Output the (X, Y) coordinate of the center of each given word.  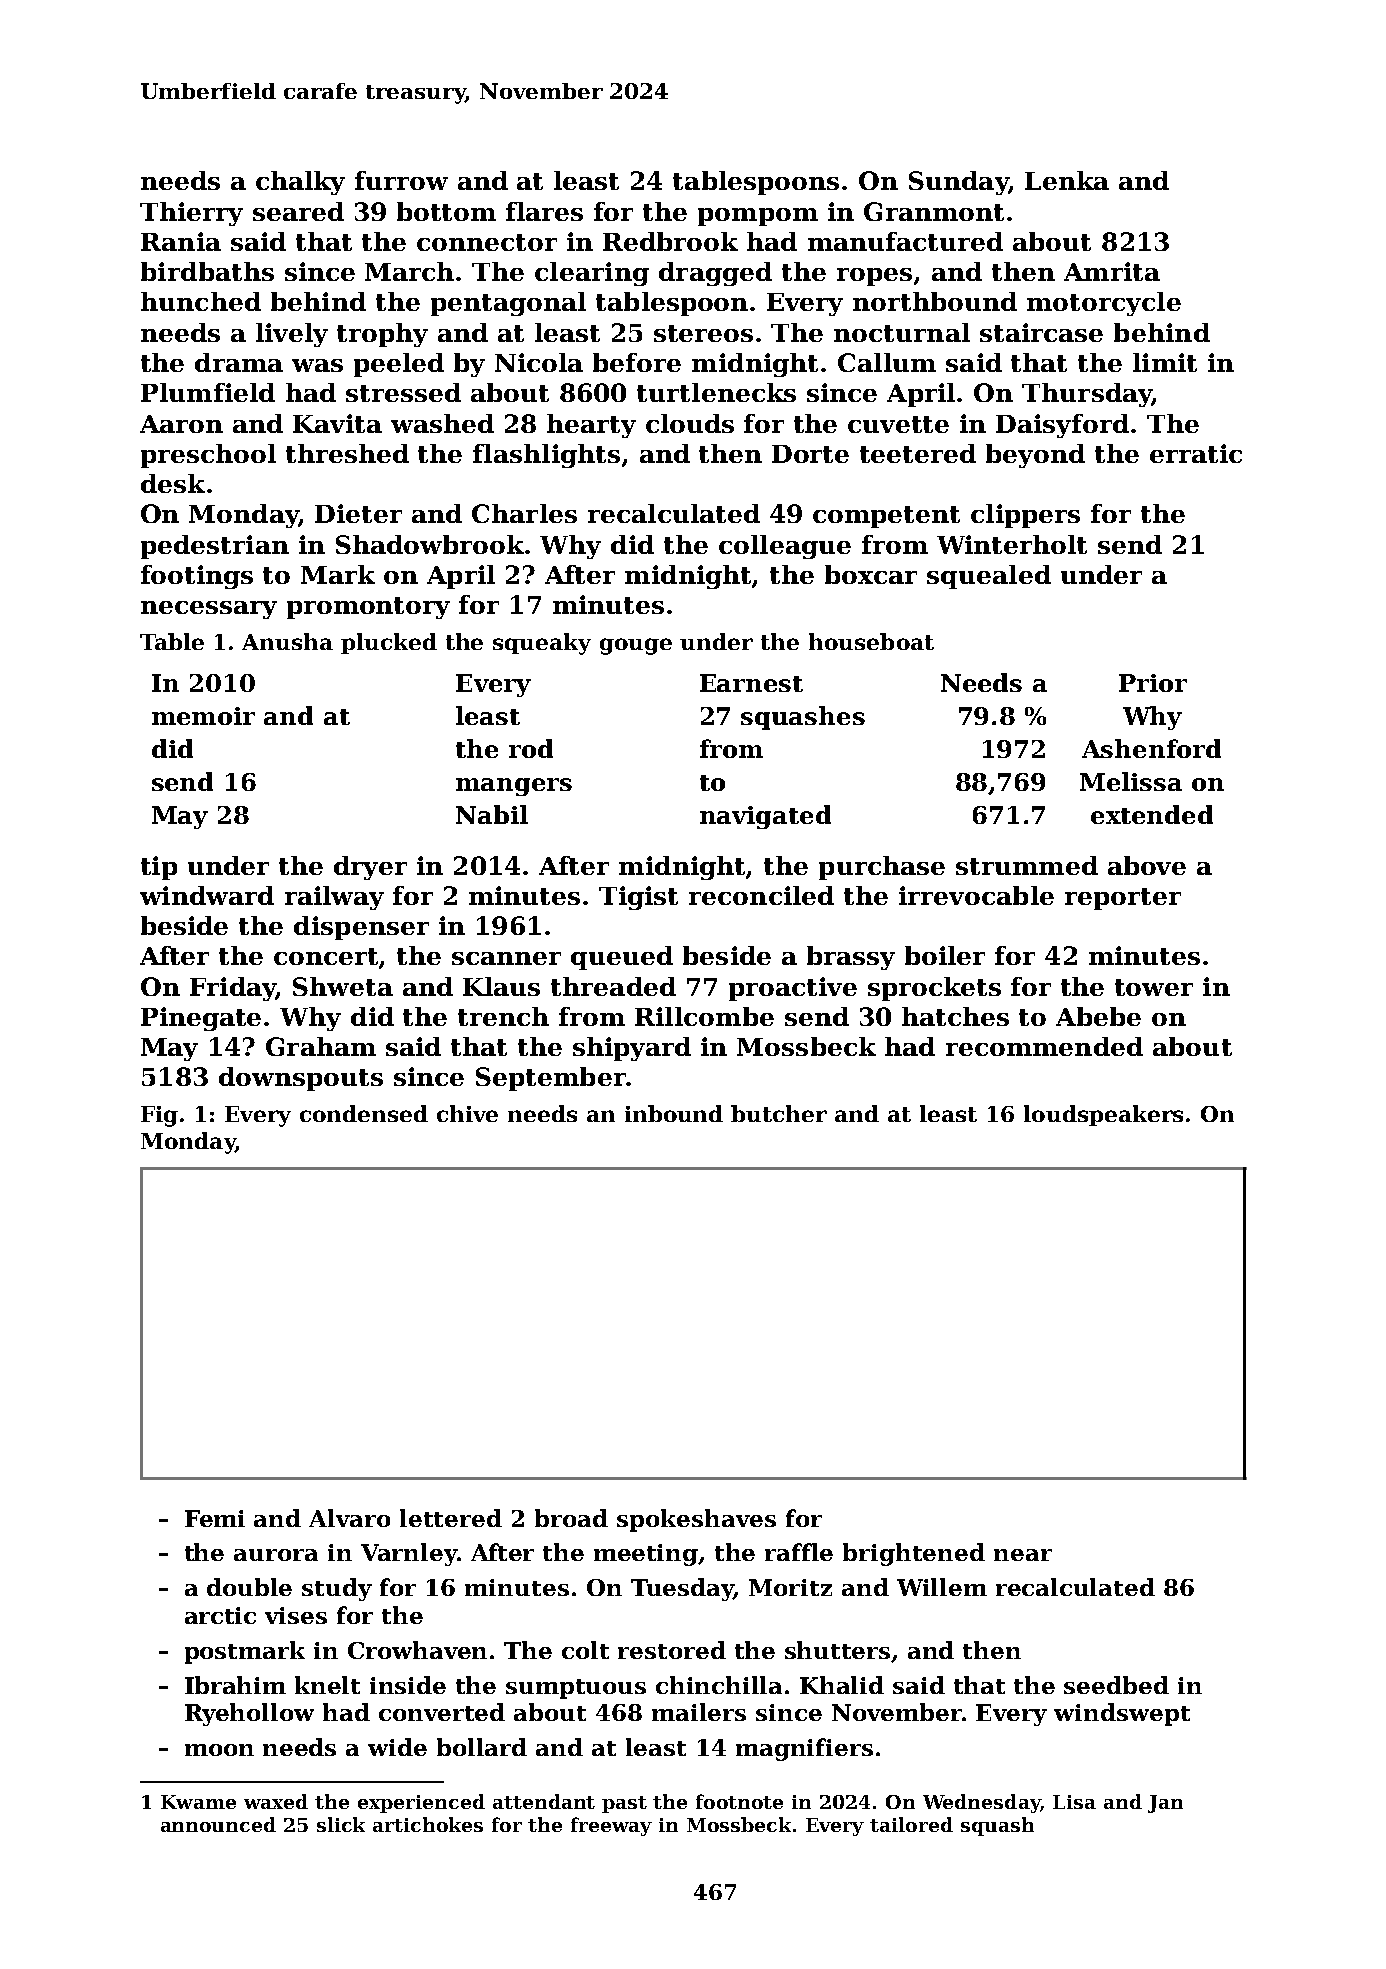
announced (218, 1824)
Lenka (1067, 180)
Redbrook (670, 241)
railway (334, 898)
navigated (765, 817)
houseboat (871, 641)
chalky (300, 183)
